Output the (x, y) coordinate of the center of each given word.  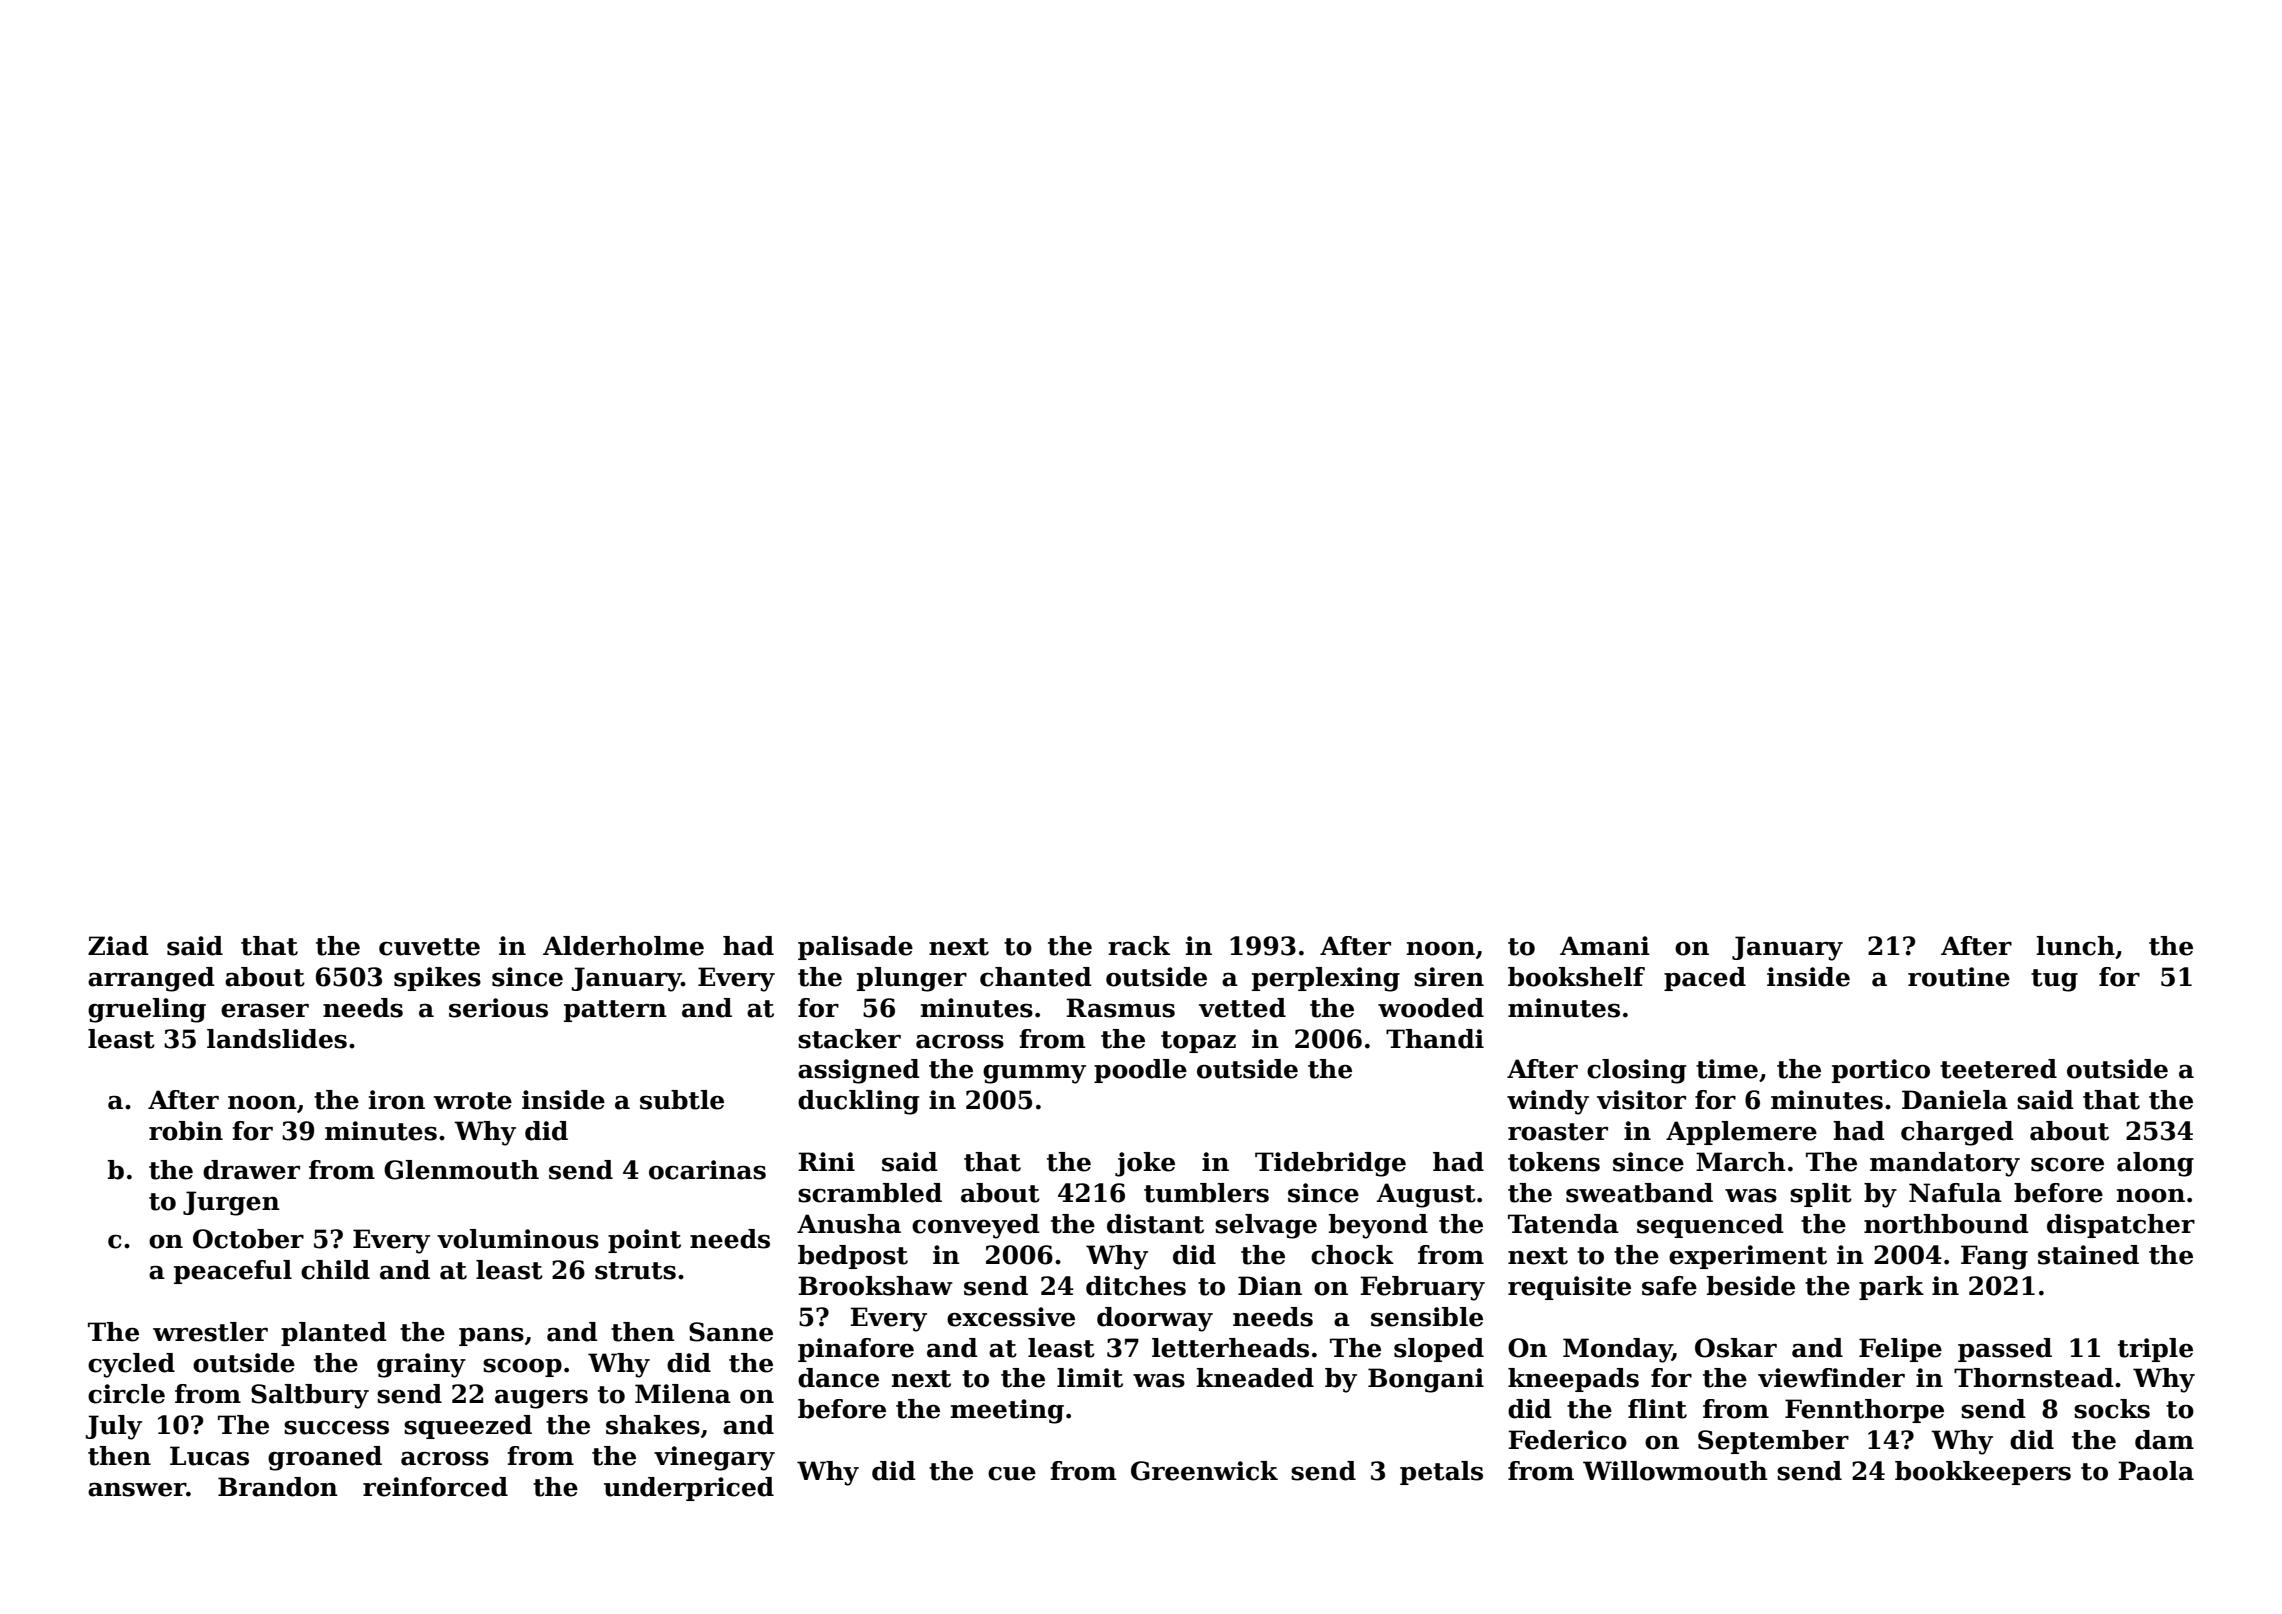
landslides (277, 1039)
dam (2164, 1440)
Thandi (1435, 1039)
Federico (1567, 1440)
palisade (855, 948)
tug (2054, 980)
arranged (151, 979)
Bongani (1426, 1380)
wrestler (210, 1332)
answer (137, 1489)
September (1773, 1442)
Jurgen (231, 1203)
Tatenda (1563, 1224)
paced (1705, 979)
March (1741, 1162)
